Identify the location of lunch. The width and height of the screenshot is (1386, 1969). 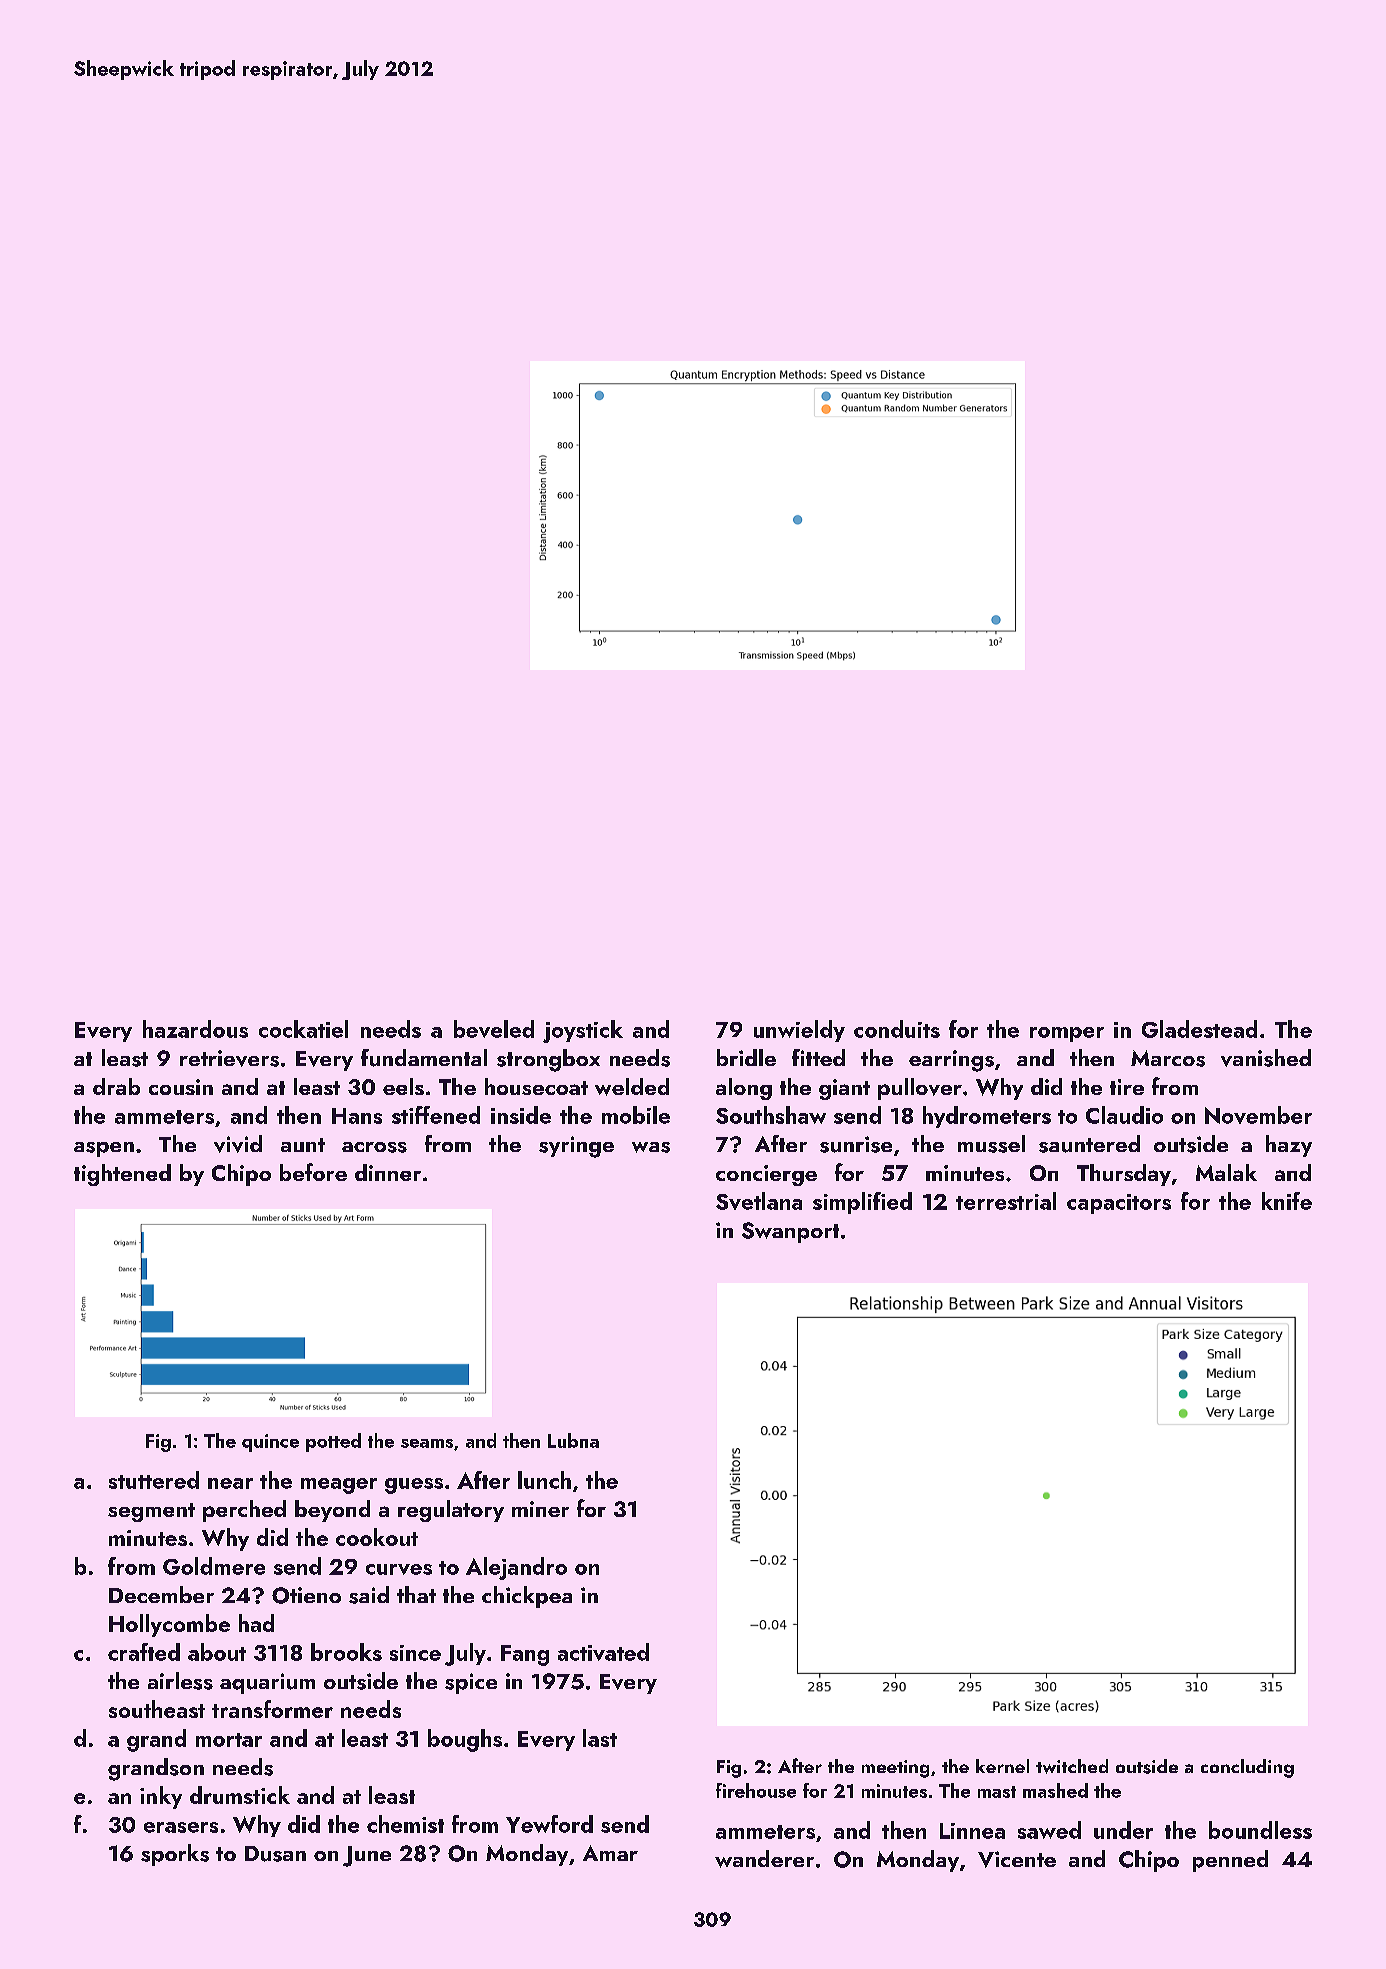
(544, 1480).
